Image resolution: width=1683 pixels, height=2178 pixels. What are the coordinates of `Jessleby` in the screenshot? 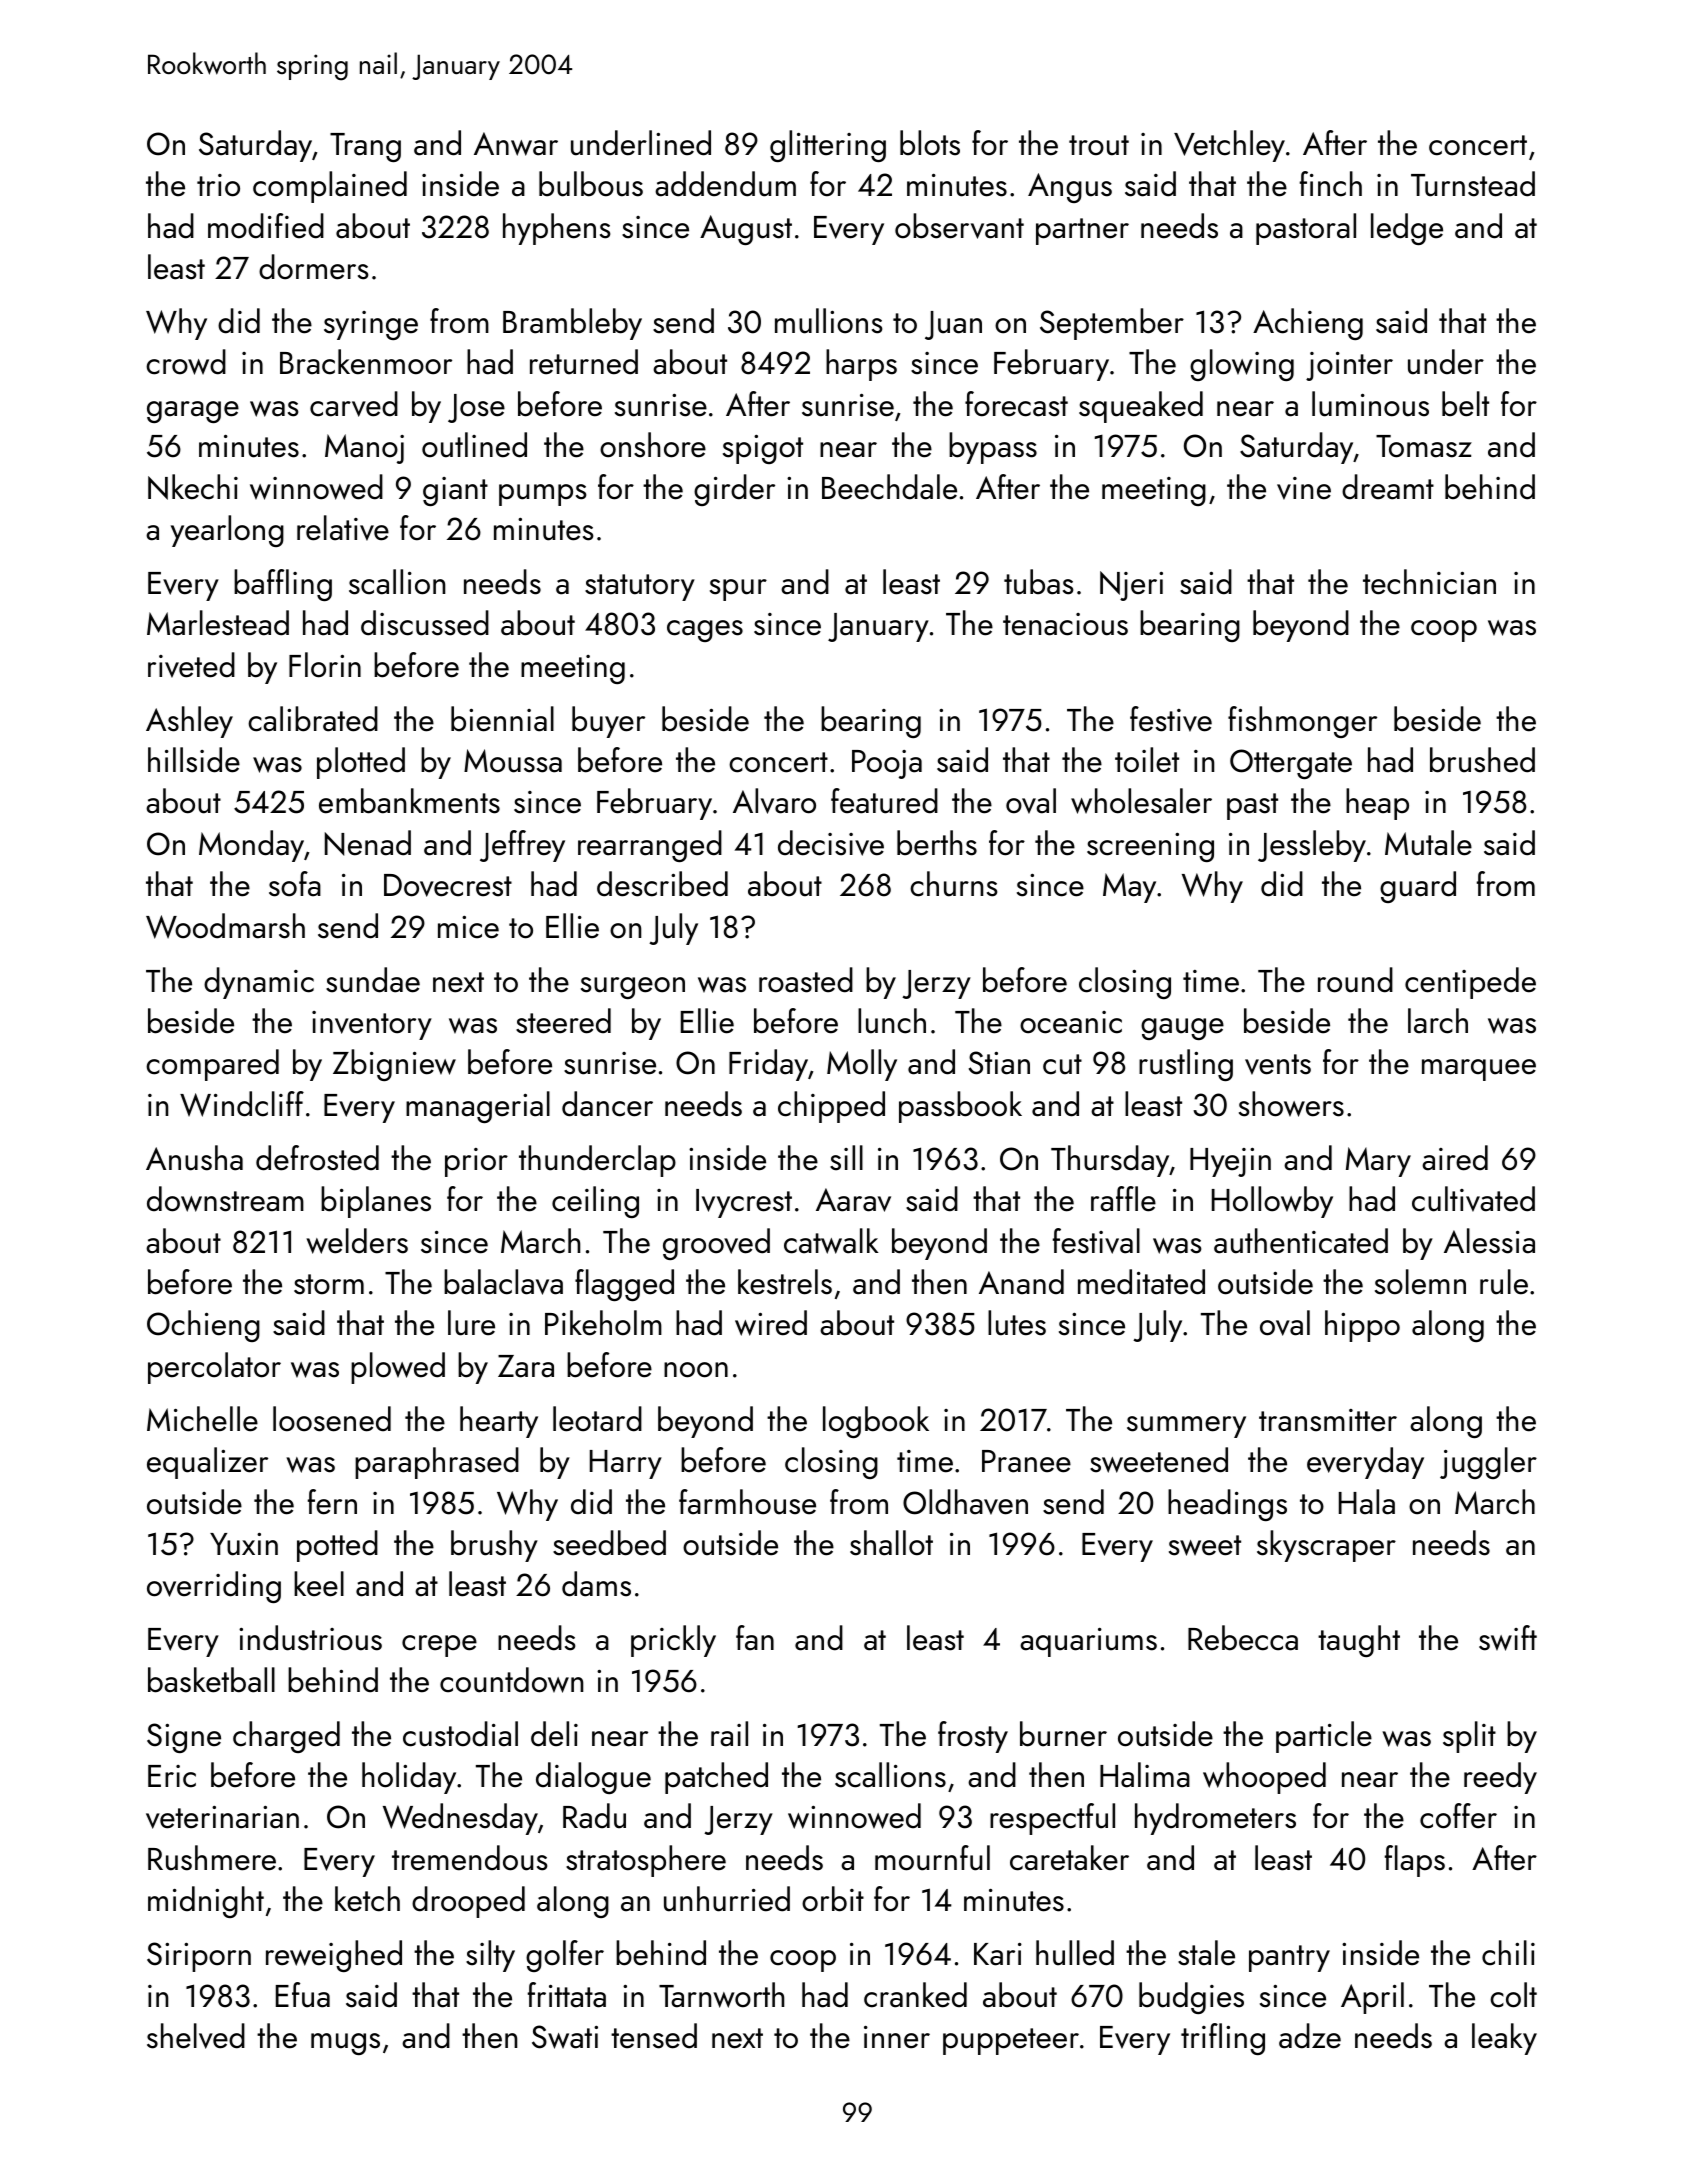 It's located at (1312, 846).
